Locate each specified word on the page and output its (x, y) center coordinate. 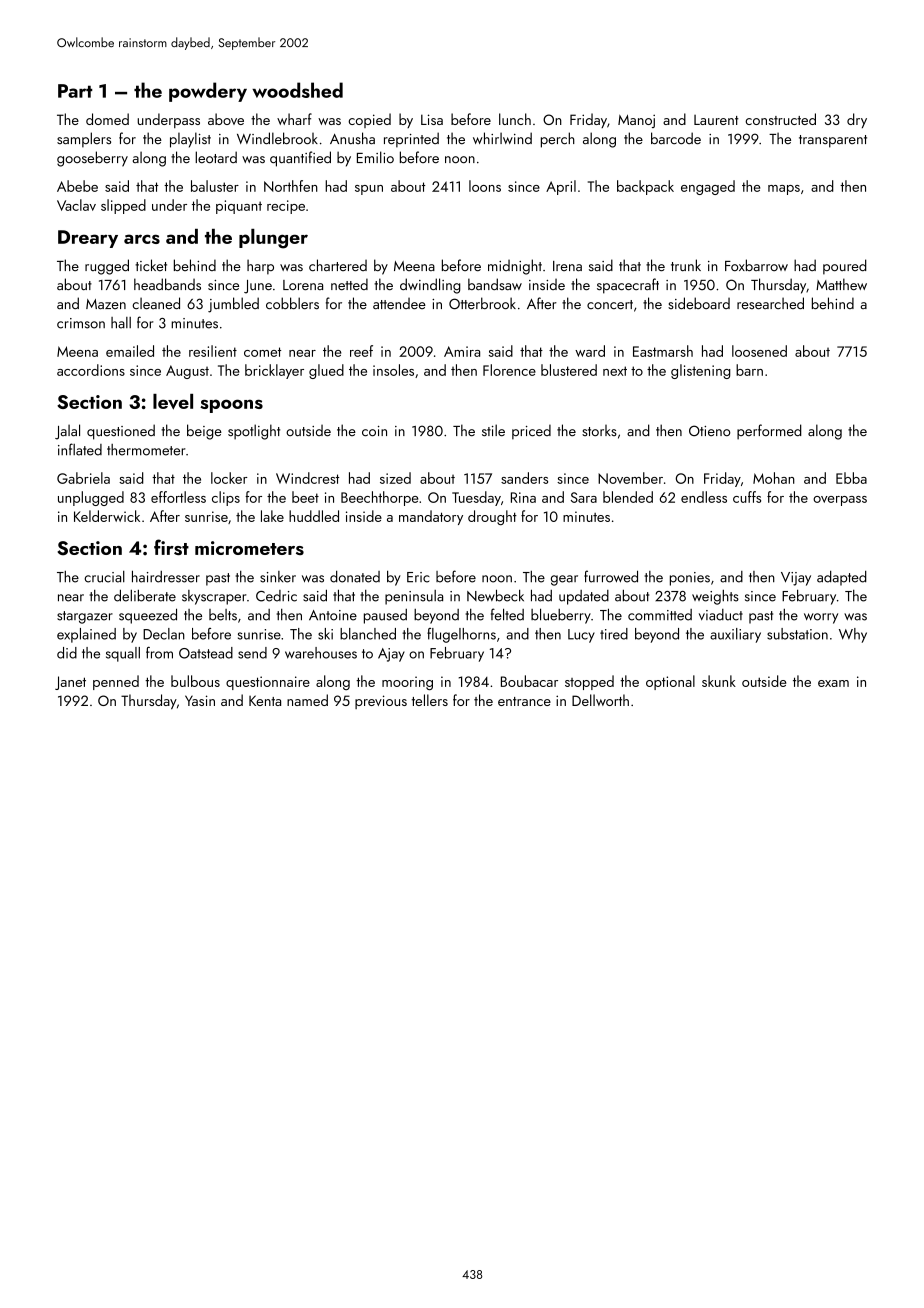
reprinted (411, 140)
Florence (509, 370)
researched (770, 303)
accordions (91, 370)
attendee (399, 303)
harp (260, 267)
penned (116, 682)
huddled (314, 516)
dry (857, 120)
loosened (759, 351)
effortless (178, 497)
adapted (842, 578)
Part (75, 91)
